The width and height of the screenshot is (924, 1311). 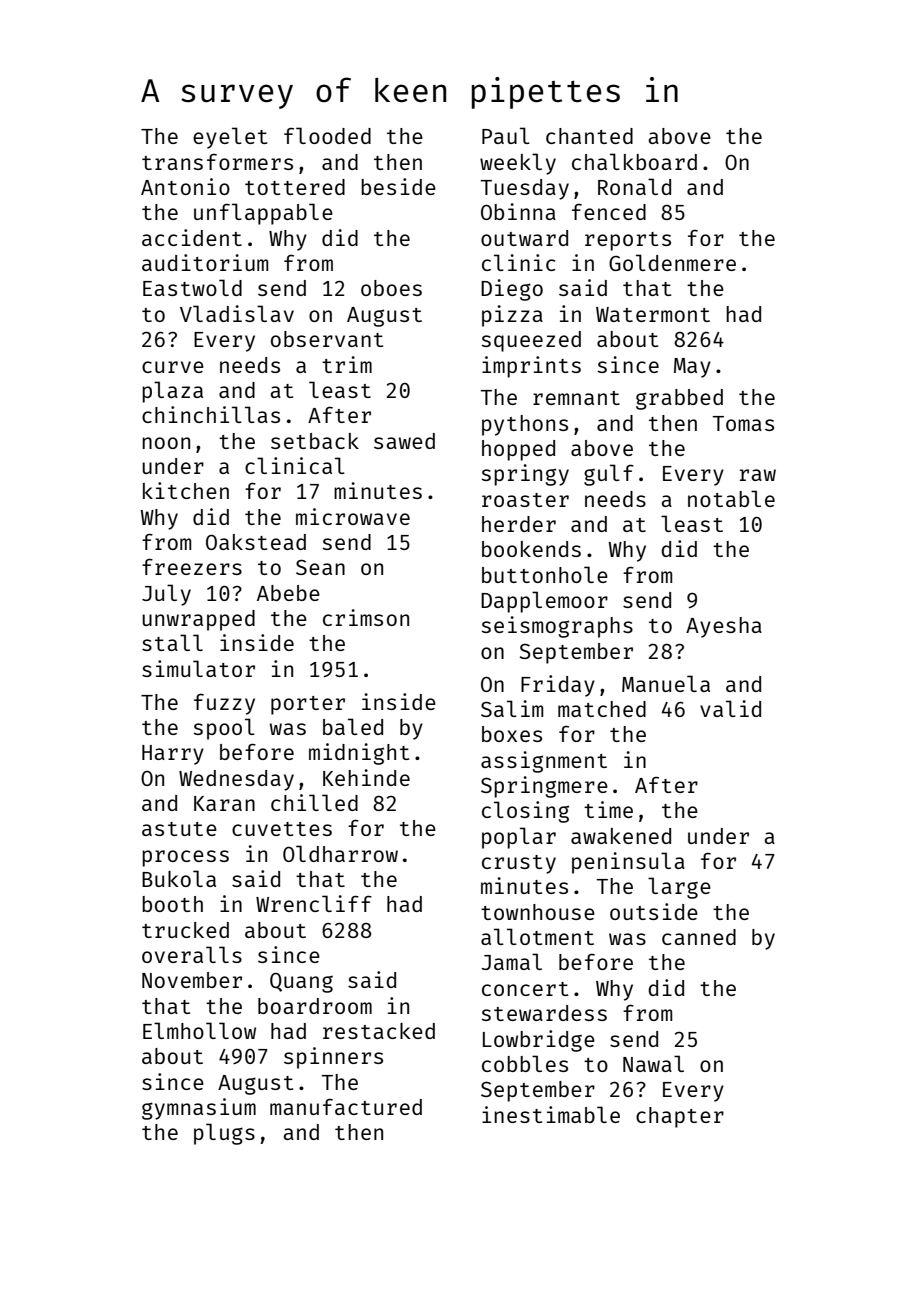 I want to click on chinchillas, so click(x=211, y=414).
